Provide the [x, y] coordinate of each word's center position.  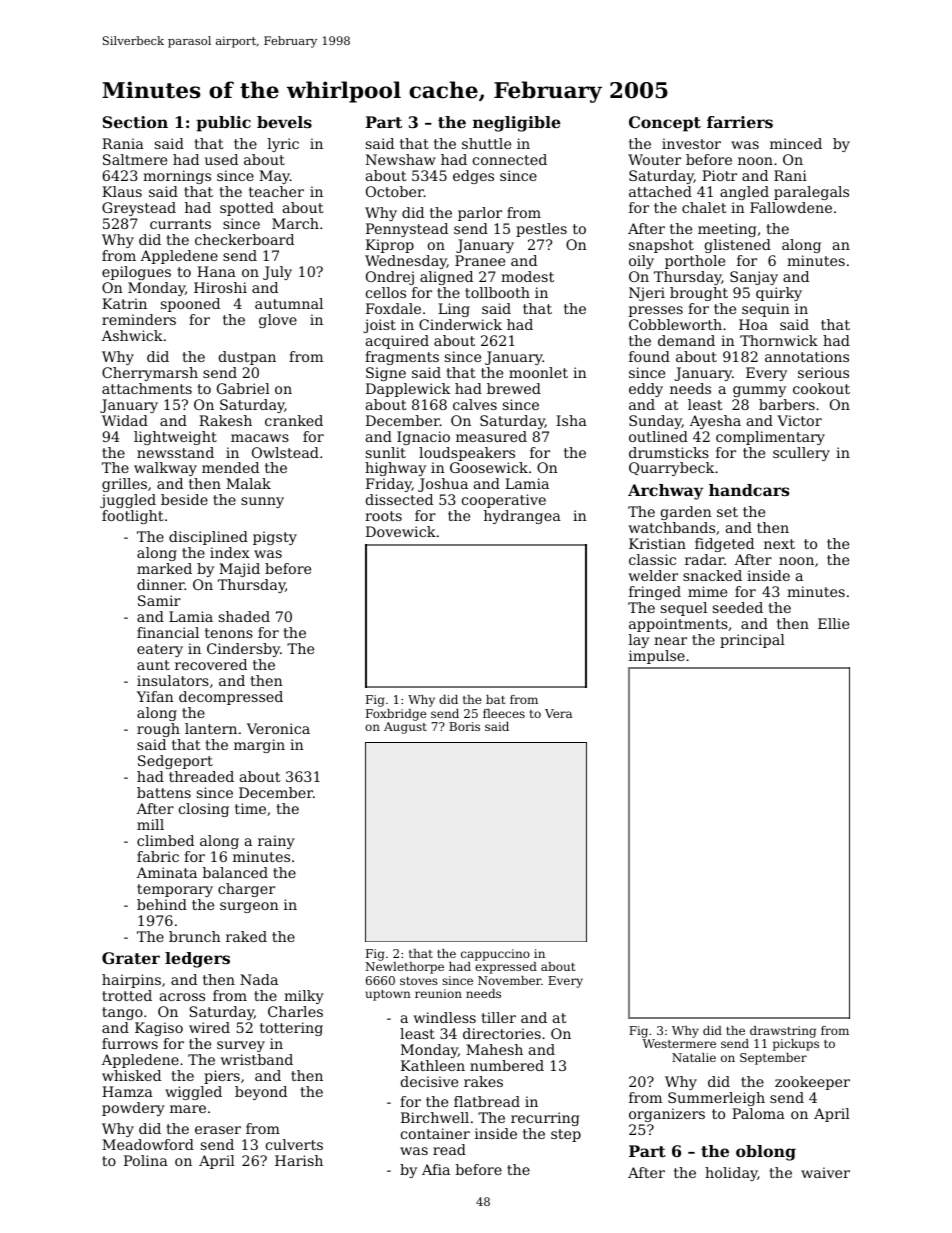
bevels [284, 122]
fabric [158, 856]
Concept [665, 124]
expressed [506, 968]
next [779, 544]
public [223, 124]
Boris [464, 726]
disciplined [208, 538]
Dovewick [401, 531]
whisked [131, 1075]
